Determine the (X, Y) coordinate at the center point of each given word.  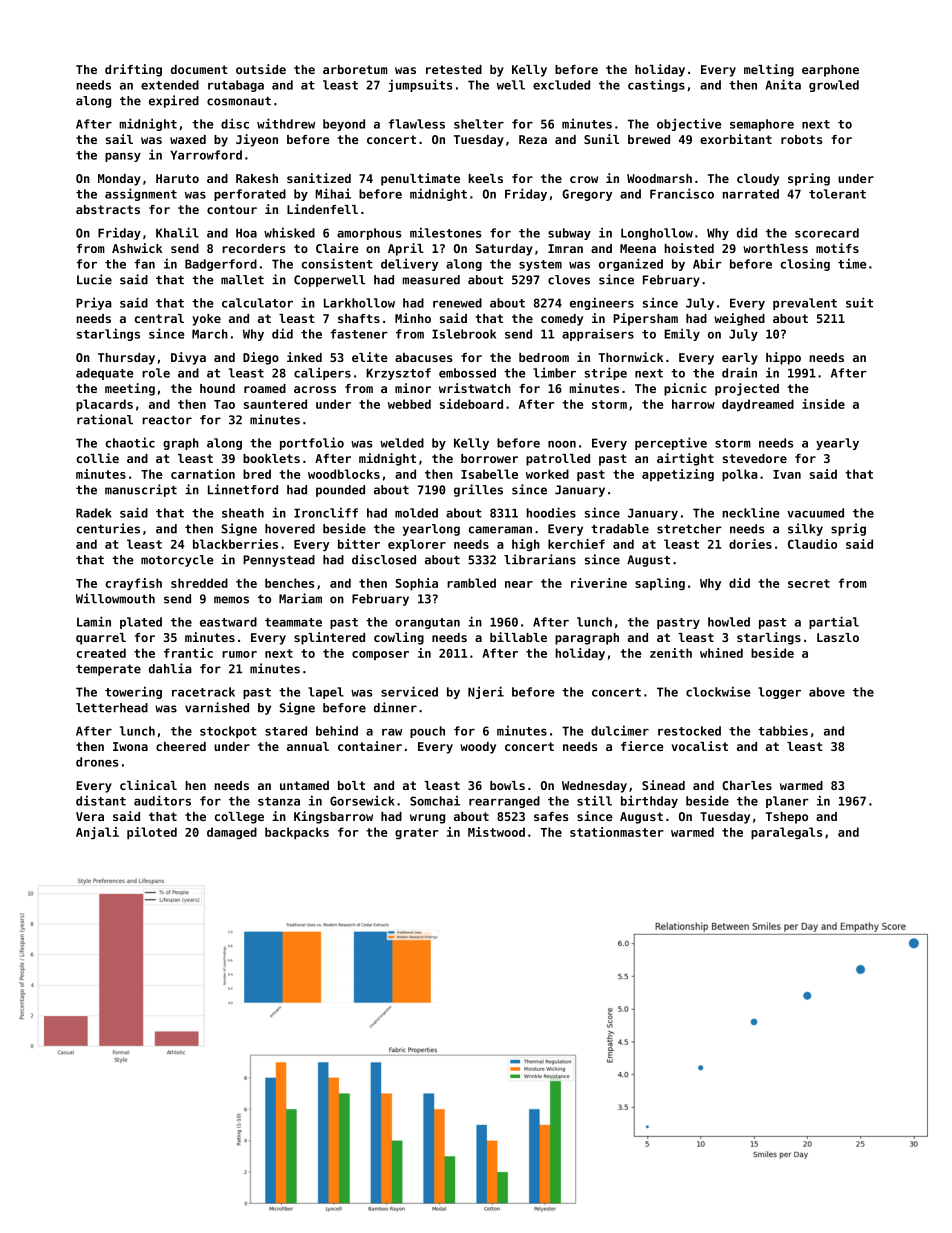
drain (739, 372)
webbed (409, 404)
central (159, 318)
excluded (561, 85)
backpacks (297, 833)
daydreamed (758, 405)
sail (119, 139)
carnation (203, 474)
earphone (830, 71)
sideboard (471, 404)
